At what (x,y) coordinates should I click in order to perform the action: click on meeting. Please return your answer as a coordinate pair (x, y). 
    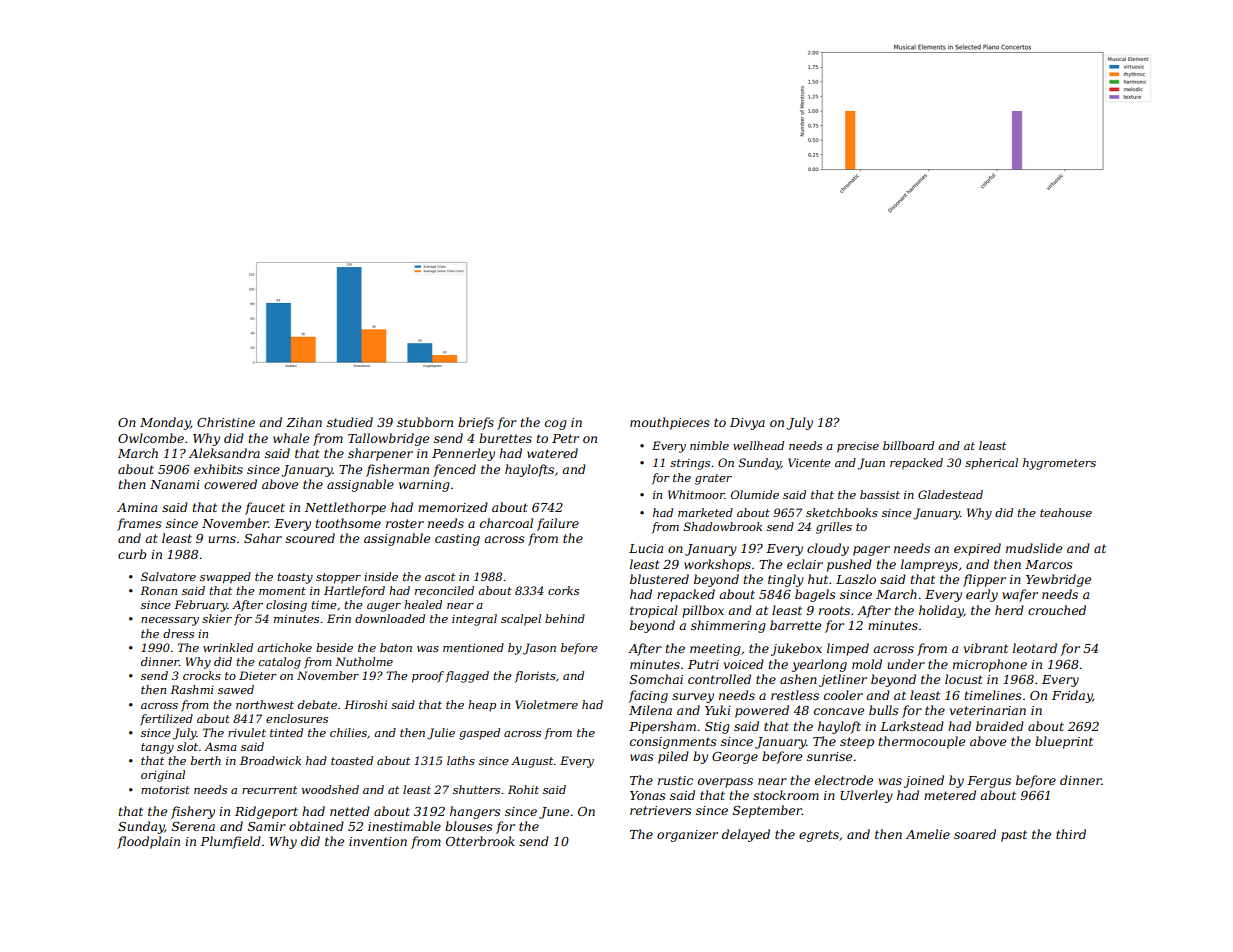
    Looking at the image, I should click on (715, 650).
